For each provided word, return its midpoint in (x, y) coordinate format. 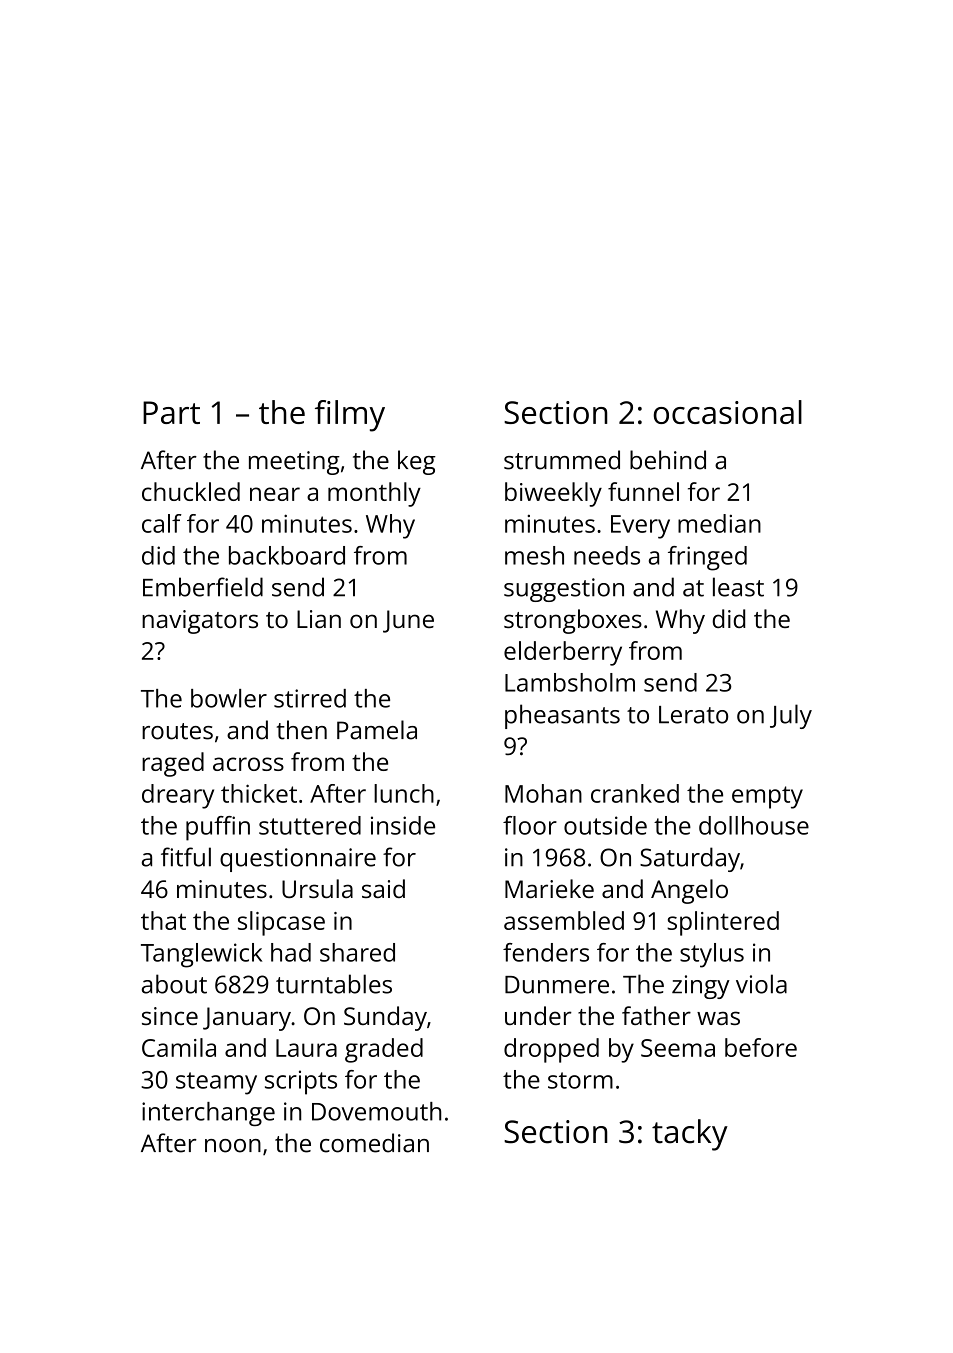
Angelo (689, 891)
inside (403, 825)
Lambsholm (570, 682)
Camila (179, 1047)
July (791, 716)
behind (668, 460)
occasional (728, 412)
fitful (186, 857)
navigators (200, 622)
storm (580, 1080)
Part (171, 412)
